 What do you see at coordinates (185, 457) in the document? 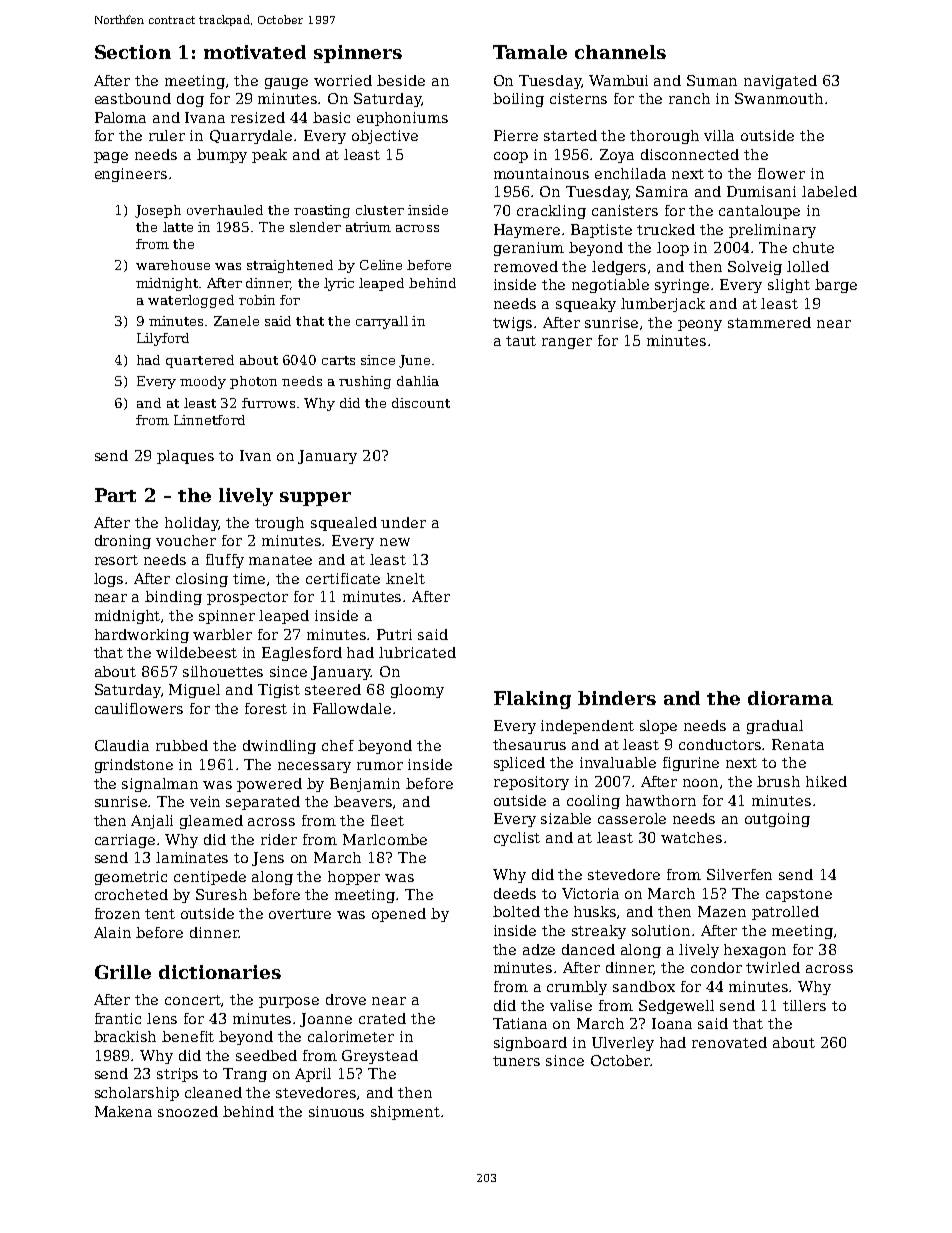
I see `plaques` at bounding box center [185, 457].
